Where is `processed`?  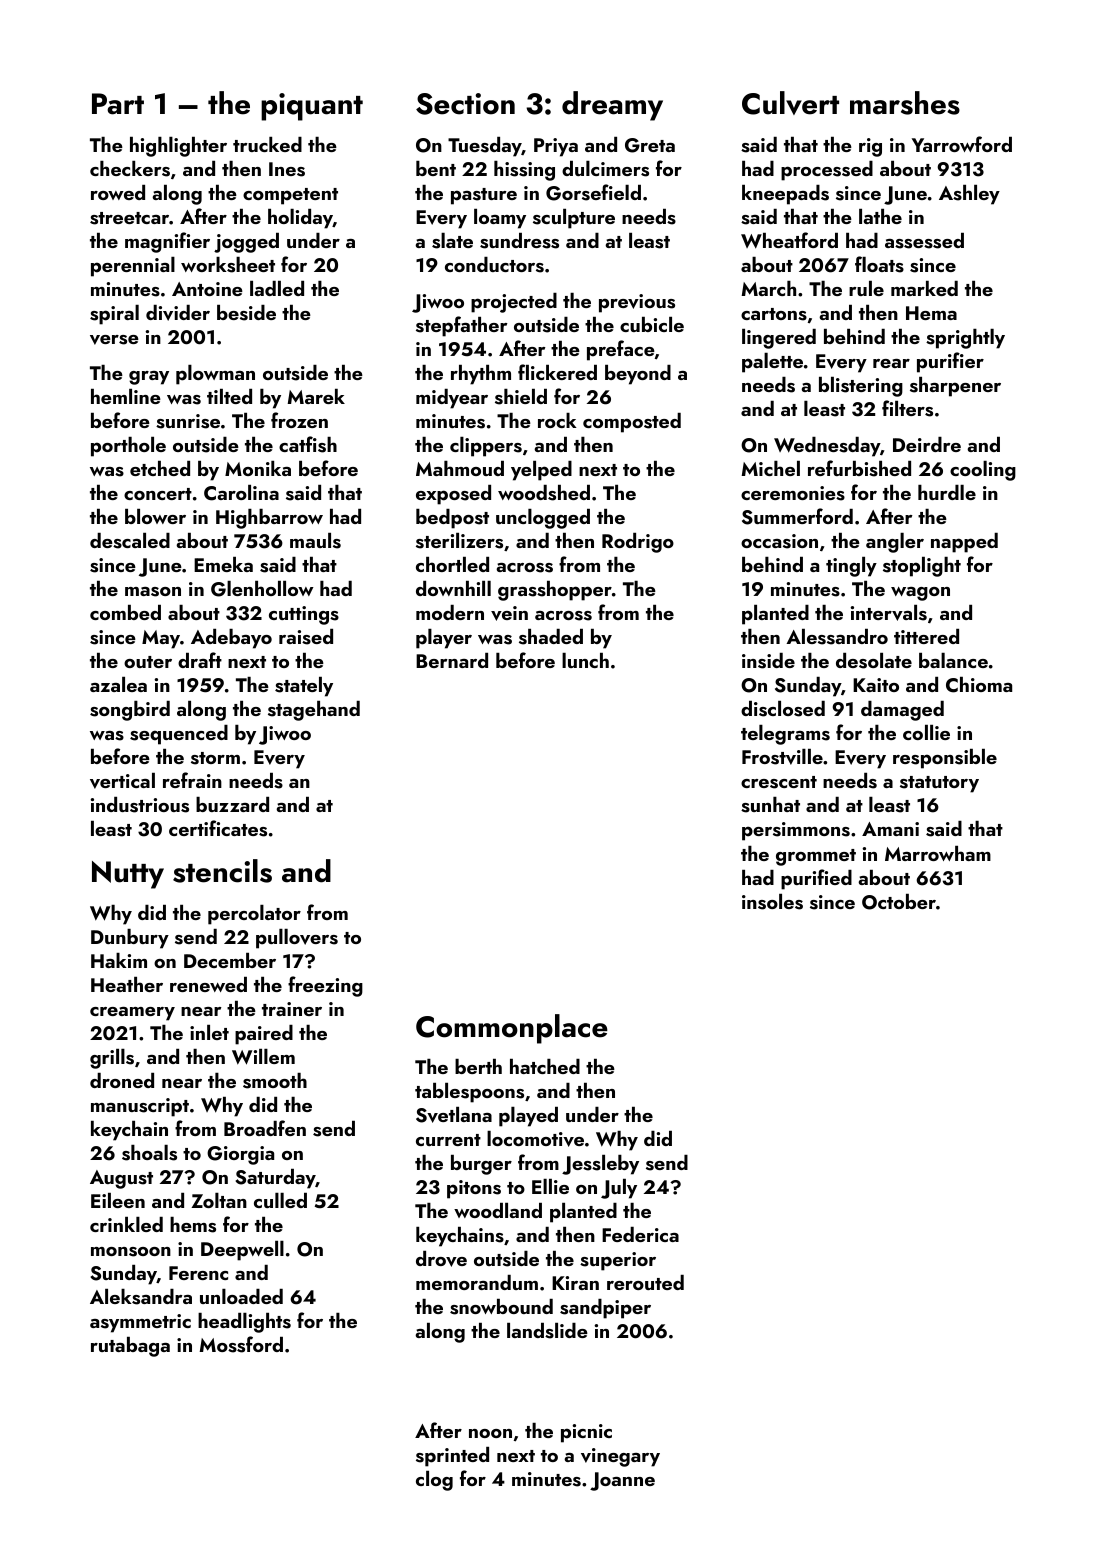 processed is located at coordinates (827, 171).
